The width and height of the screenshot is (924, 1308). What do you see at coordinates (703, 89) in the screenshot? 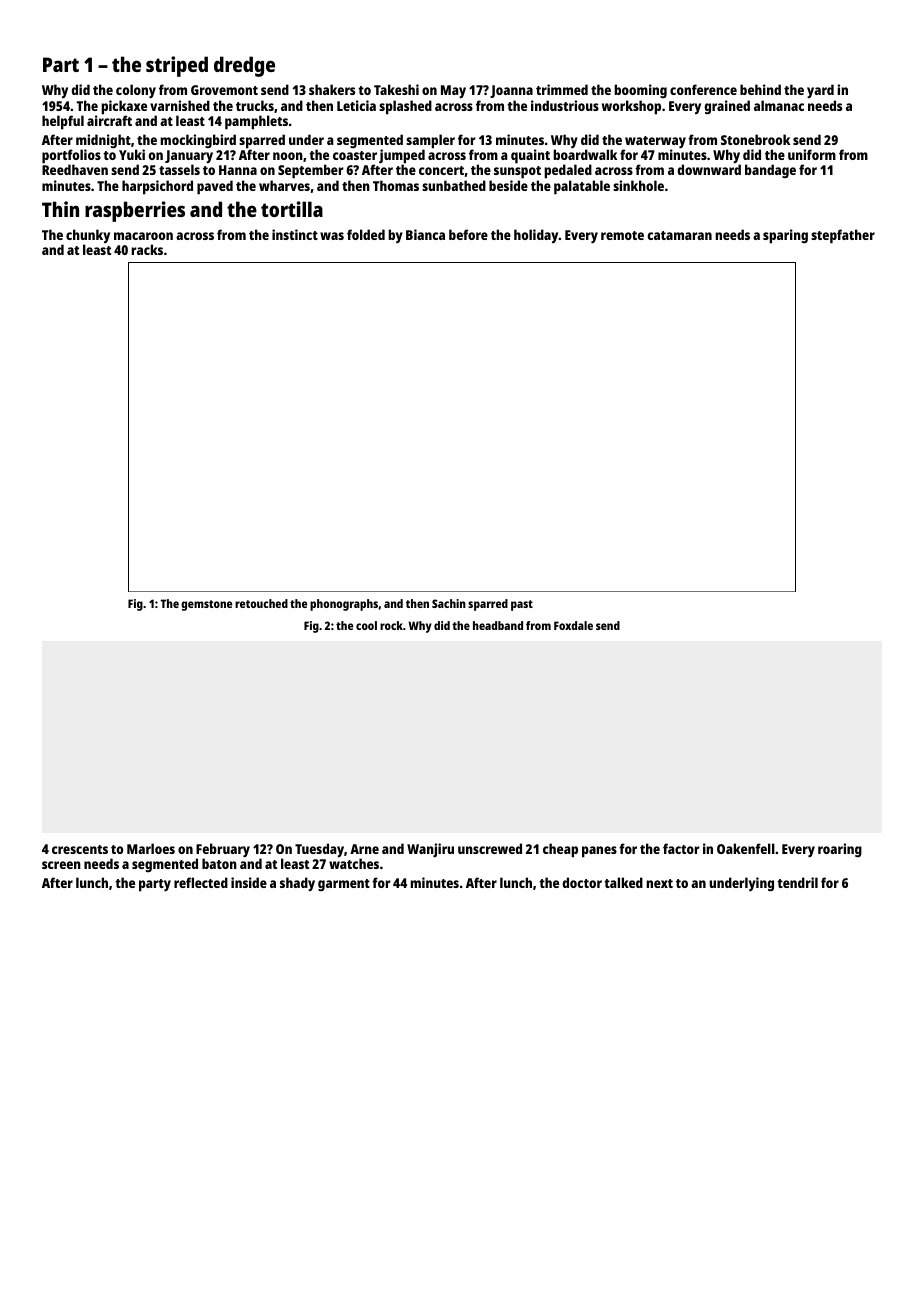
I see `conference` at bounding box center [703, 89].
